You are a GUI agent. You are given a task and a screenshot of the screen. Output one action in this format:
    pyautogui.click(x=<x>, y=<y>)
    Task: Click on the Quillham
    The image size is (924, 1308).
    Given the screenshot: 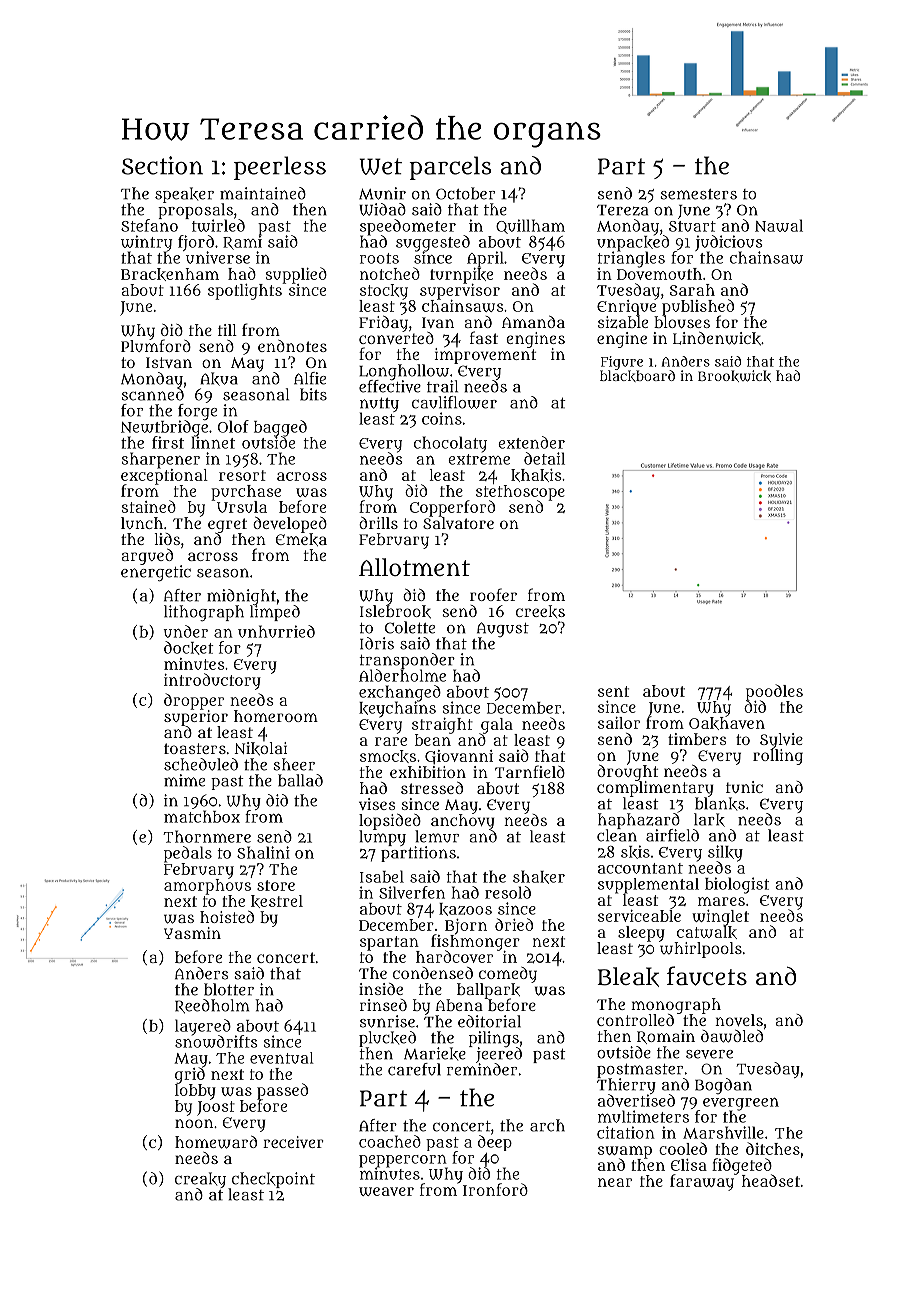 What is the action you would take?
    pyautogui.click(x=530, y=226)
